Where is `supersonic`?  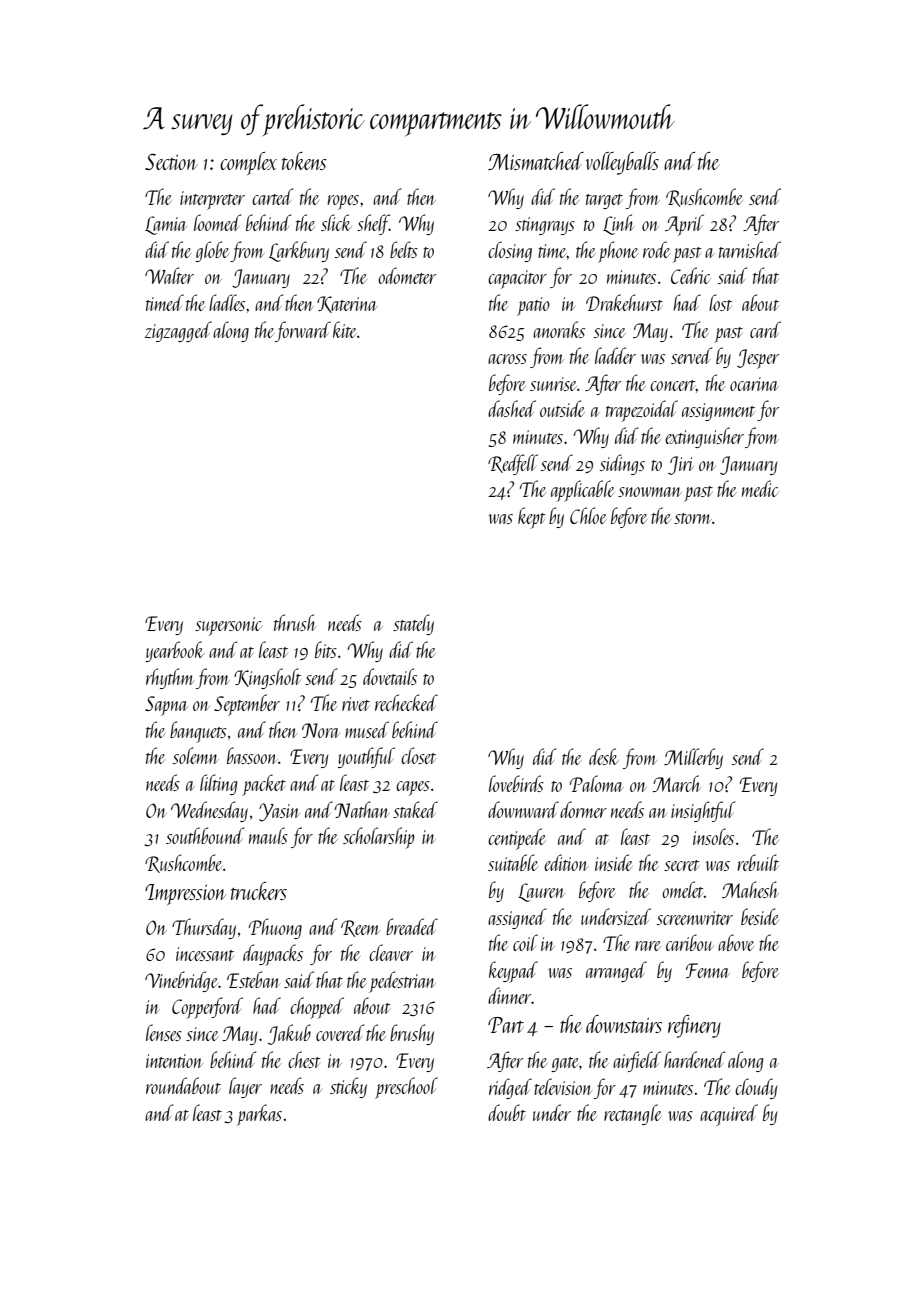
supersonic is located at coordinates (228, 626).
